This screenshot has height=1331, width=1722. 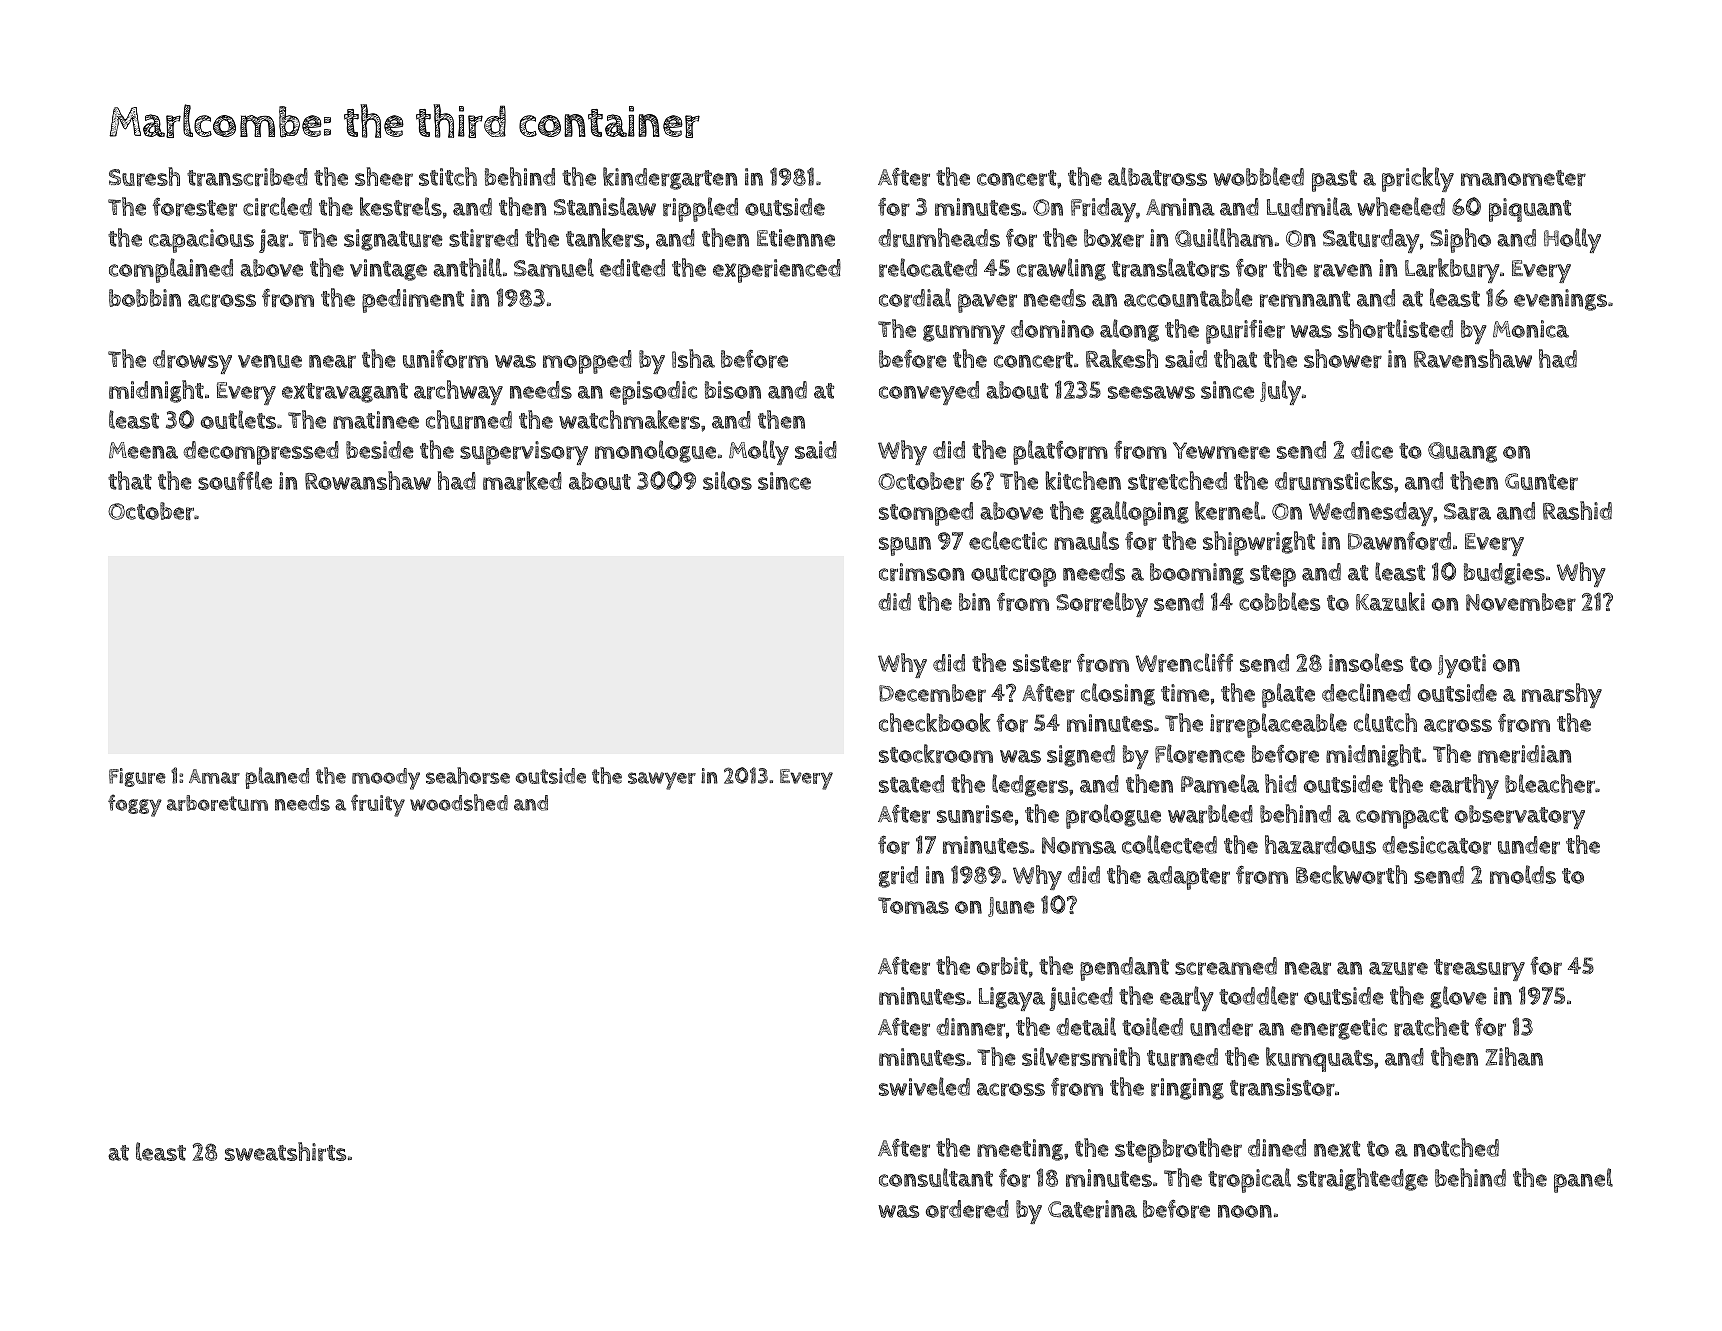 I want to click on sister, so click(x=1042, y=663).
